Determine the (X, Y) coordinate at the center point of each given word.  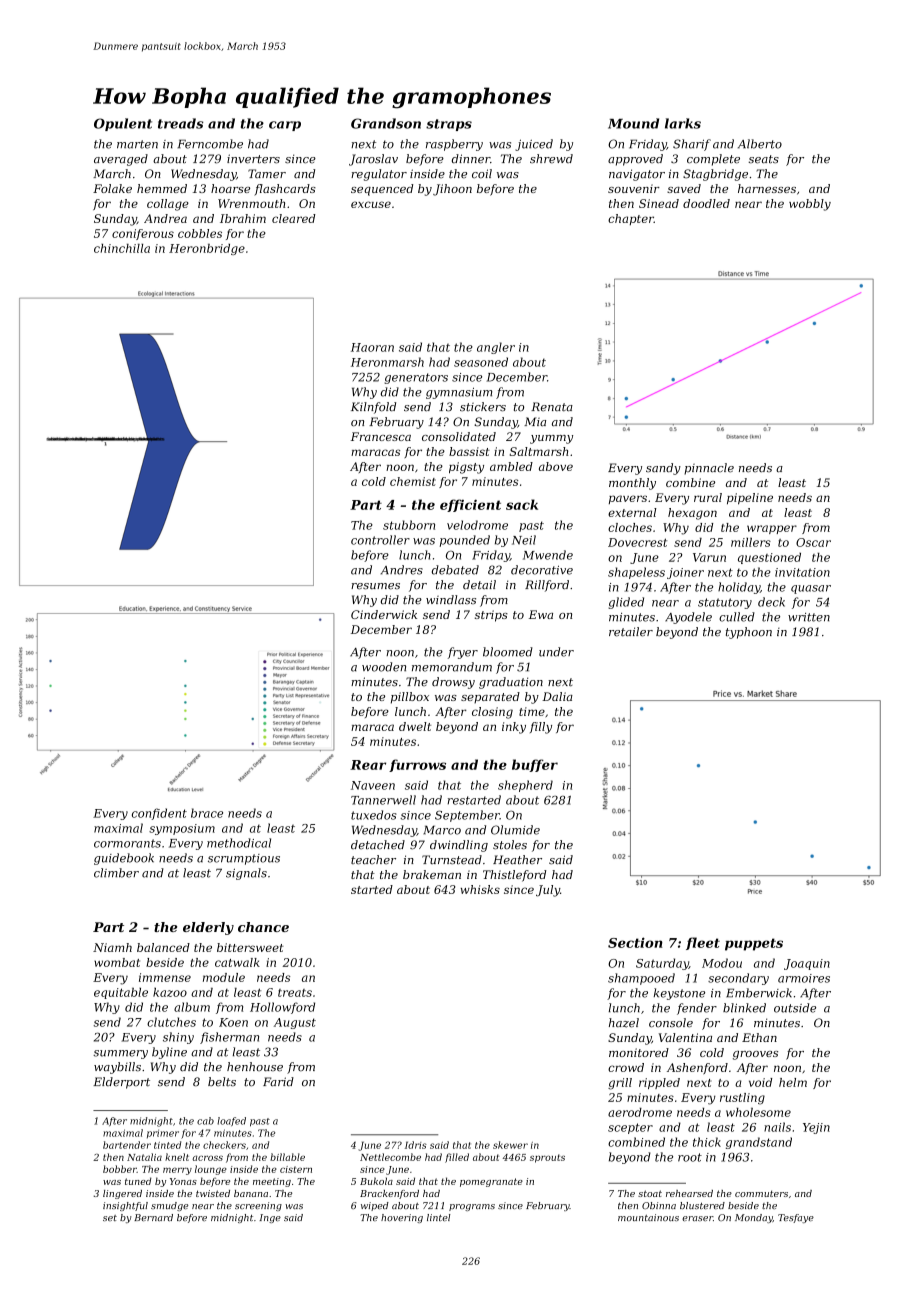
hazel (624, 1023)
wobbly (810, 205)
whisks (480, 889)
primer (163, 1134)
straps (449, 125)
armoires (804, 978)
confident (159, 814)
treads (180, 123)
